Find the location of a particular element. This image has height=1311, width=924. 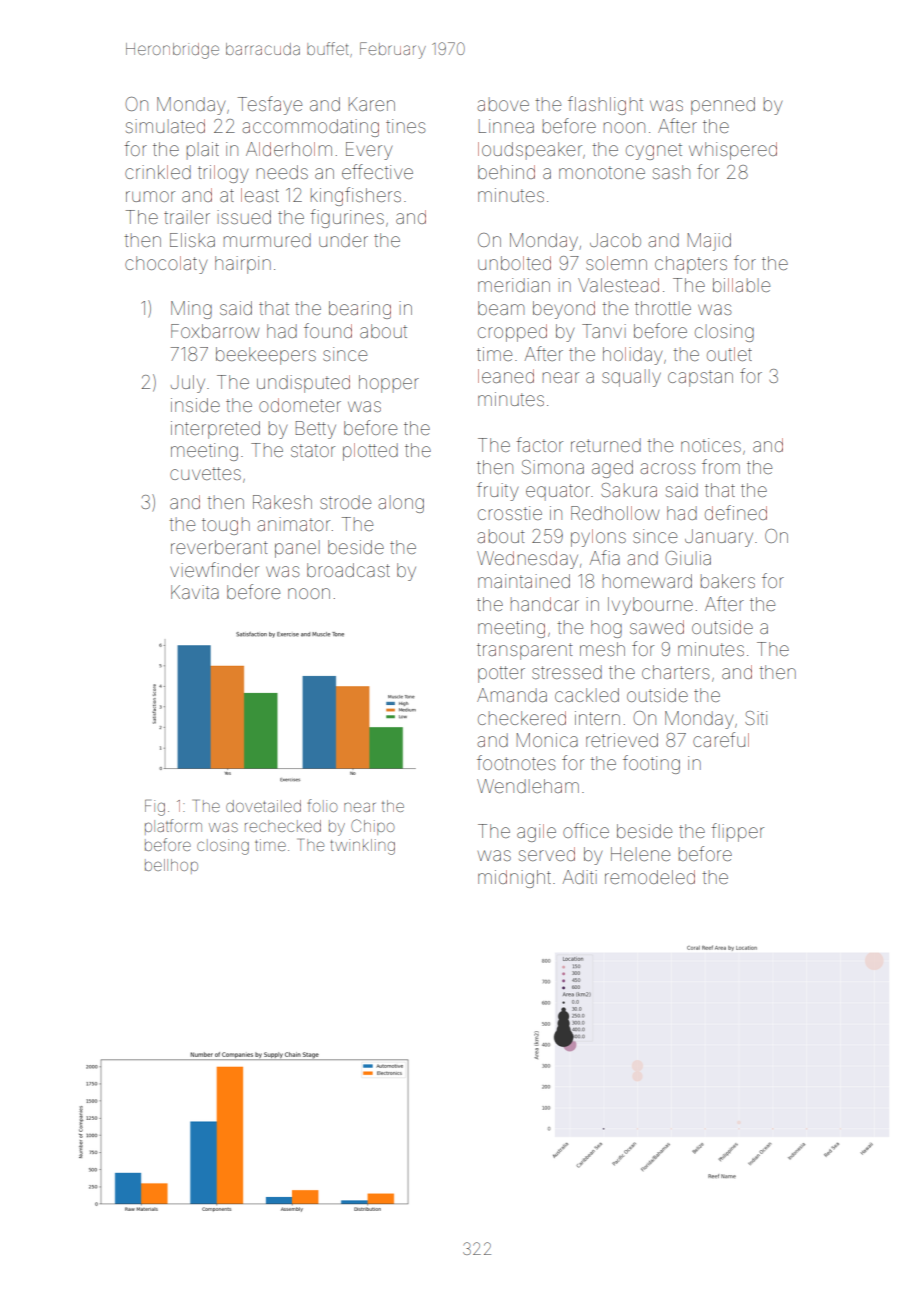

simulated is located at coordinates (165, 126).
